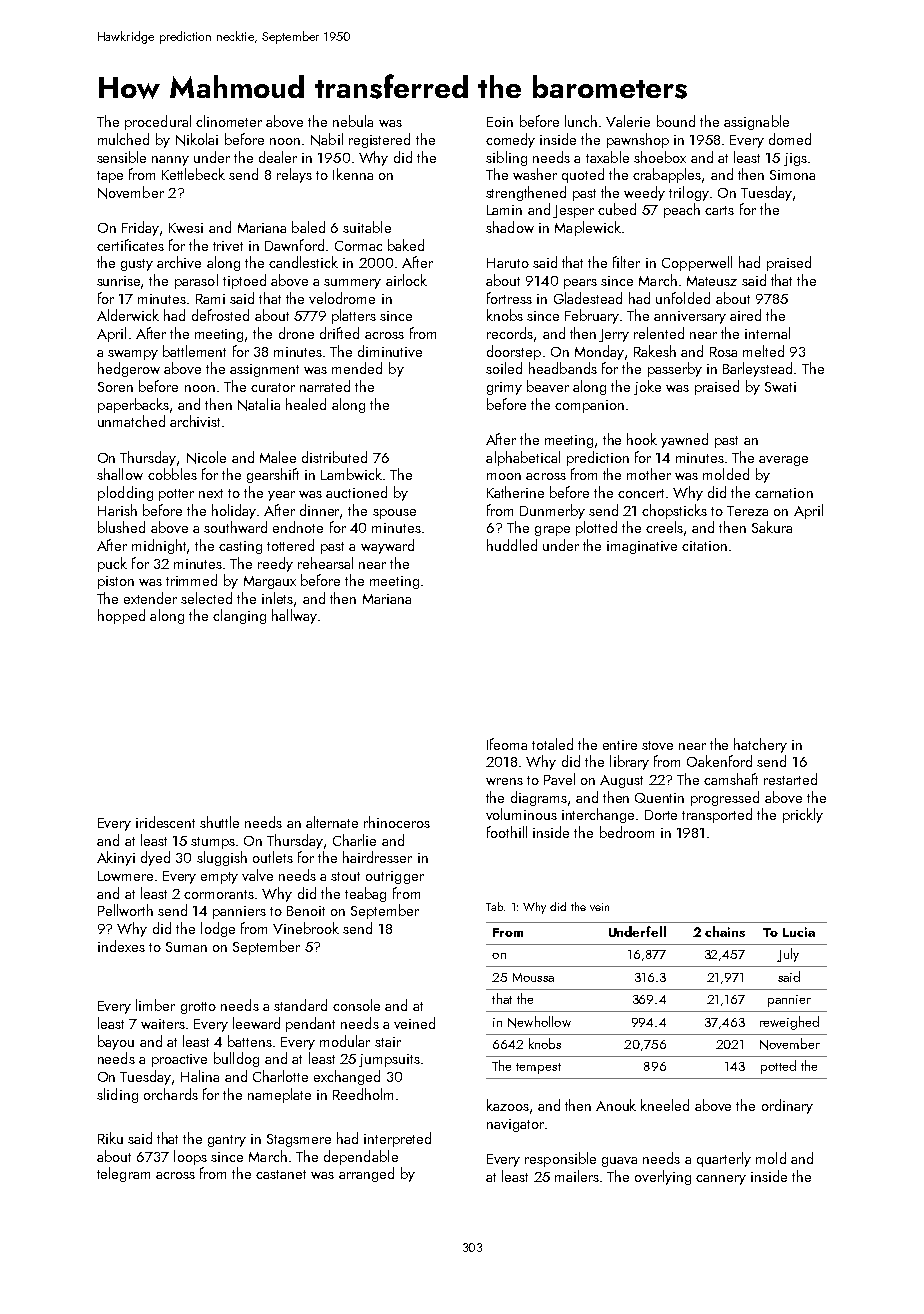 The width and height of the screenshot is (924, 1314). I want to click on citation, so click(704, 546).
